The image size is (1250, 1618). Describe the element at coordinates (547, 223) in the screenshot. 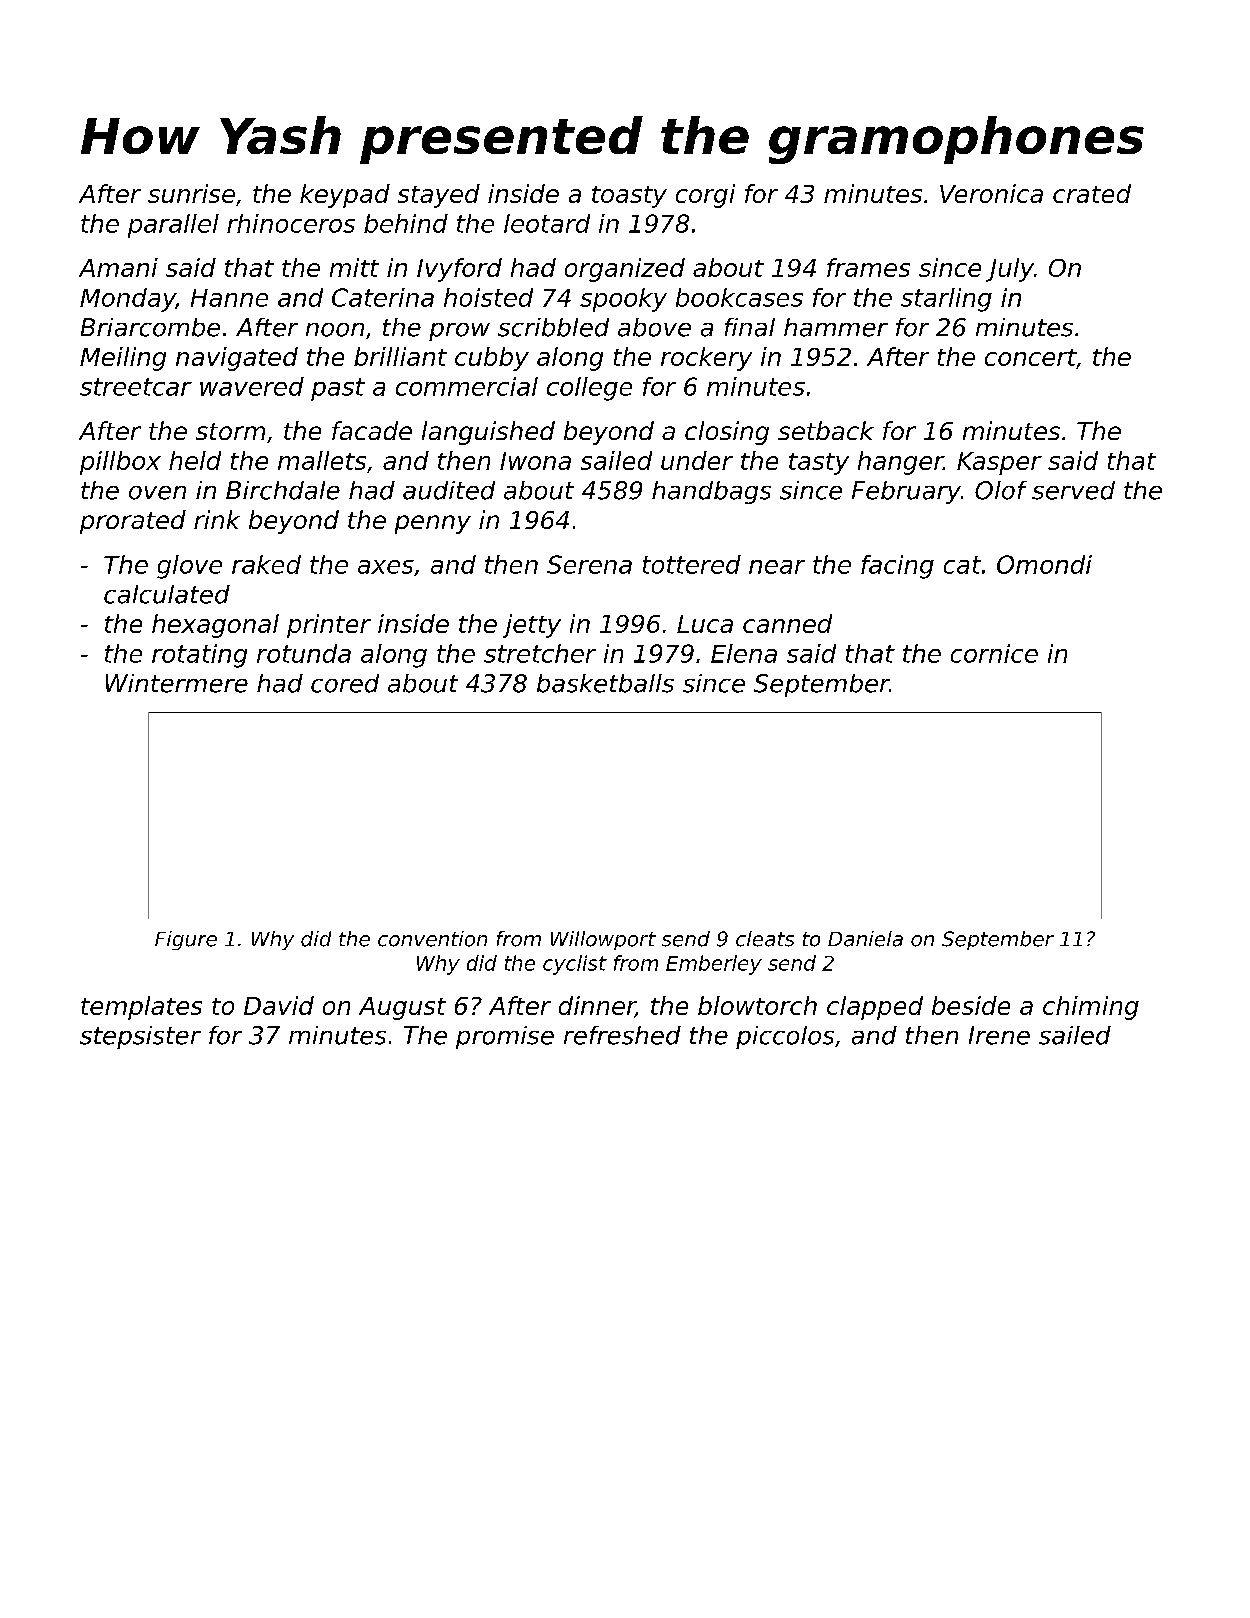

I see `leotard` at that location.
